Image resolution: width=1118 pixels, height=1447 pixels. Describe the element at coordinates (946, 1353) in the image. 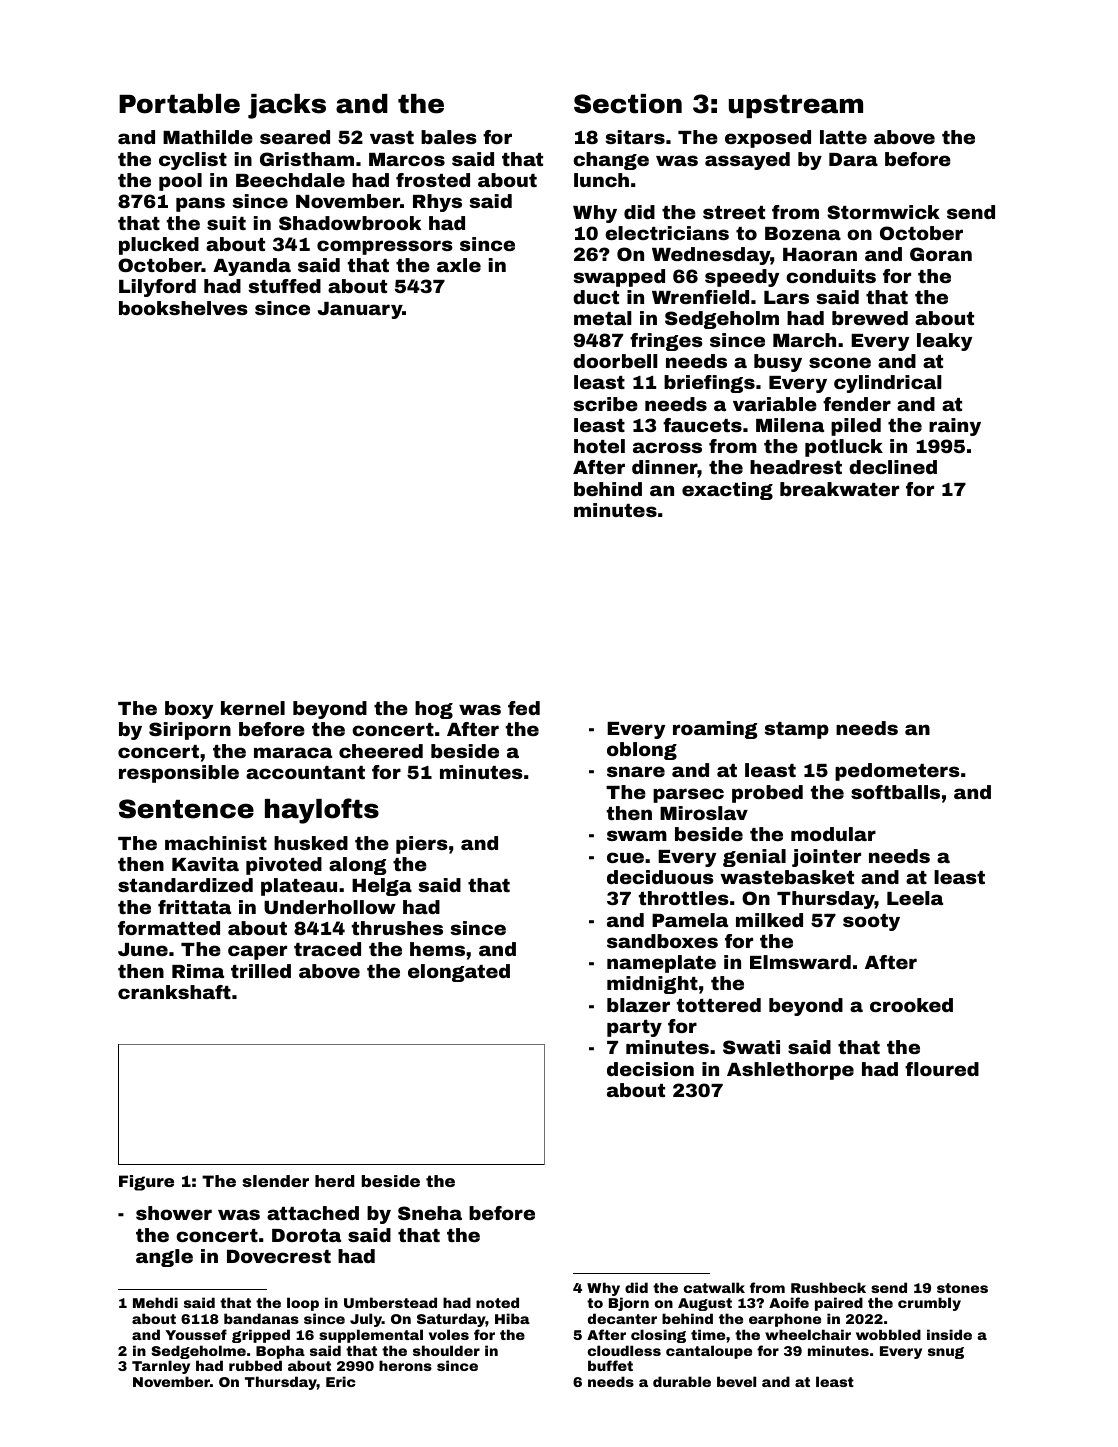

I see `snug` at that location.
